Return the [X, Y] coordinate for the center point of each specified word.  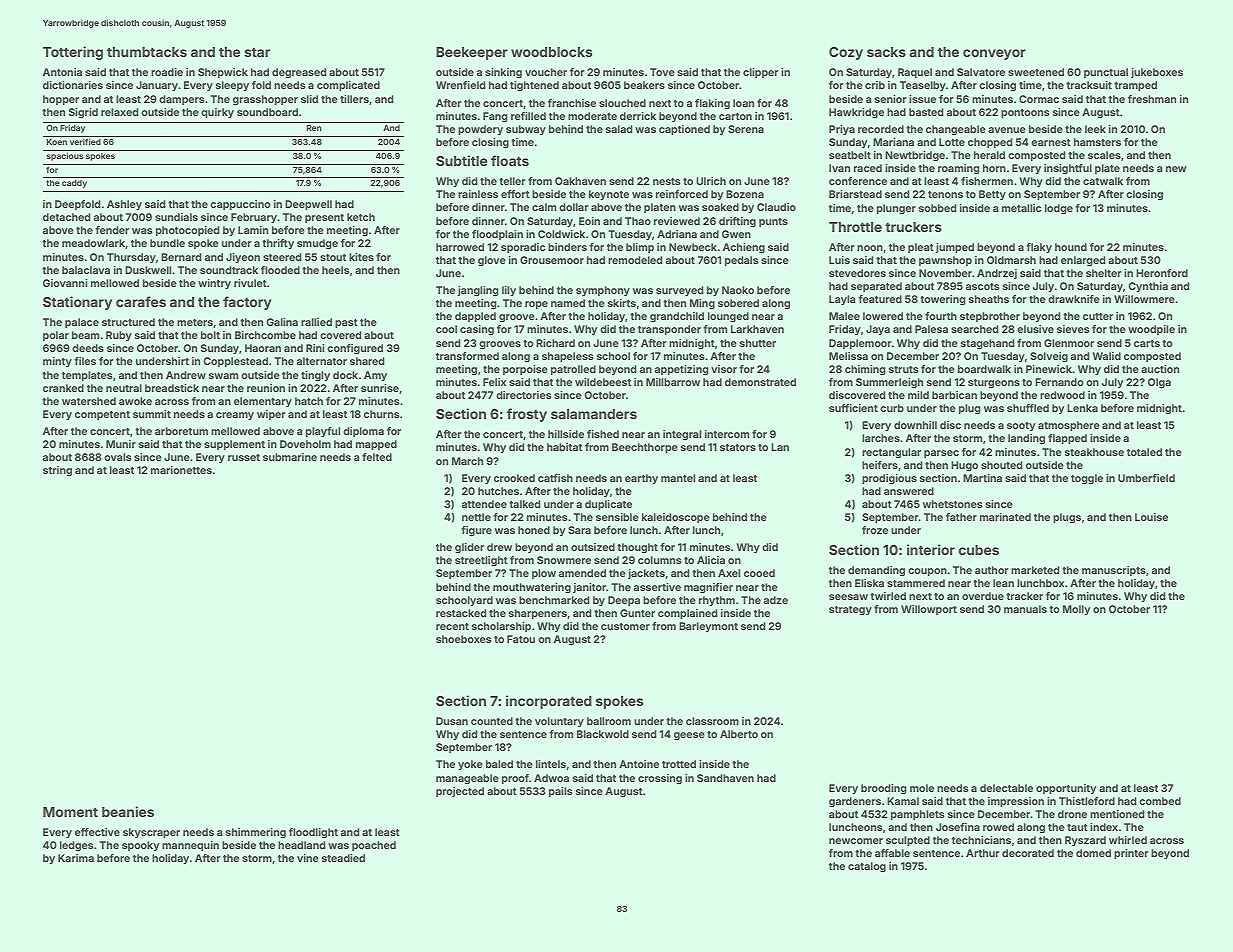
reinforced [682, 194]
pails [560, 792]
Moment [70, 812]
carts [1147, 343]
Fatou [521, 639]
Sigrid [83, 113]
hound [1071, 247]
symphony [603, 291]
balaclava [86, 270]
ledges [76, 846]
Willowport [929, 610]
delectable [1006, 788]
